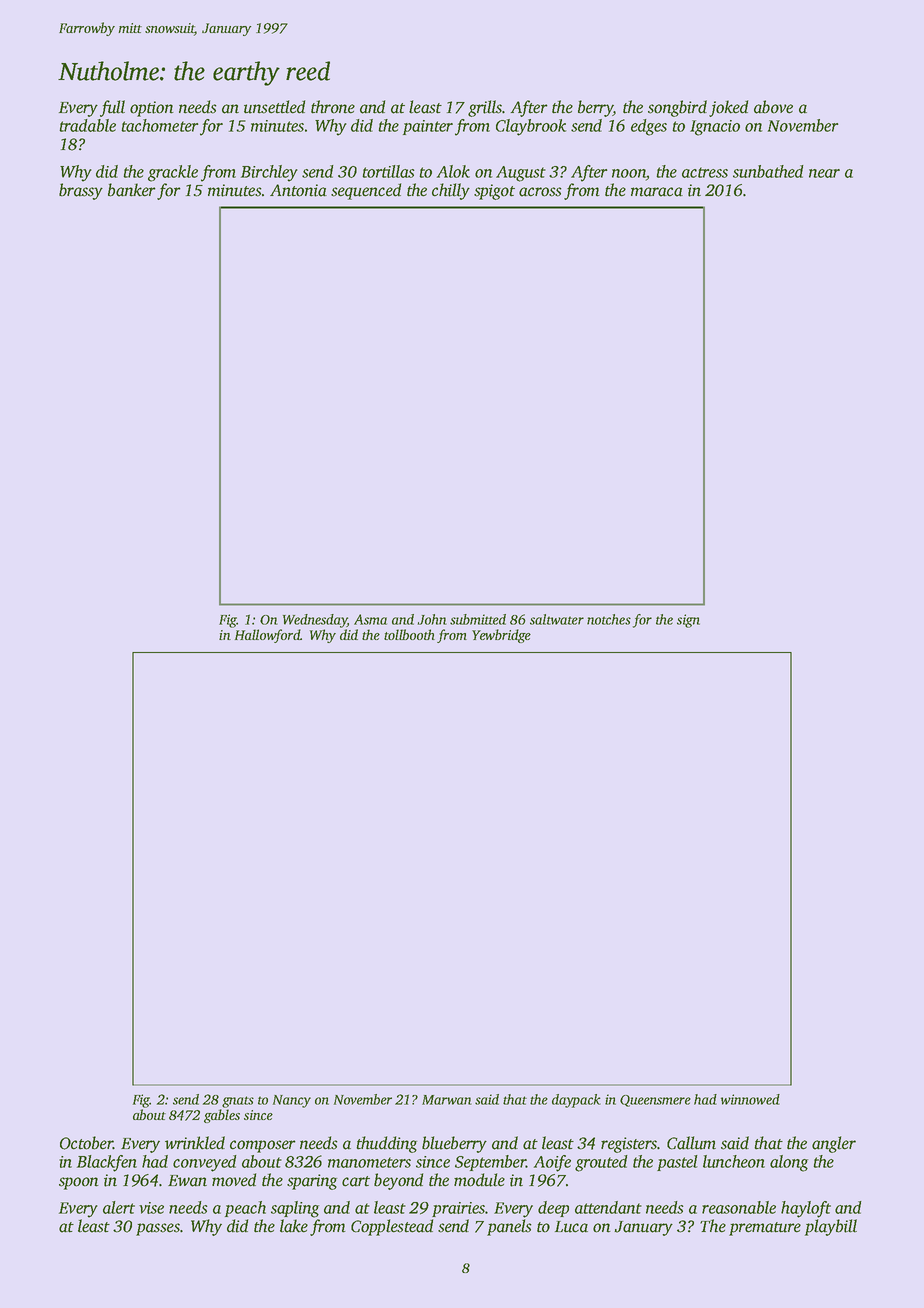 Image resolution: width=924 pixels, height=1308 pixels. I want to click on Antonia, so click(298, 190).
